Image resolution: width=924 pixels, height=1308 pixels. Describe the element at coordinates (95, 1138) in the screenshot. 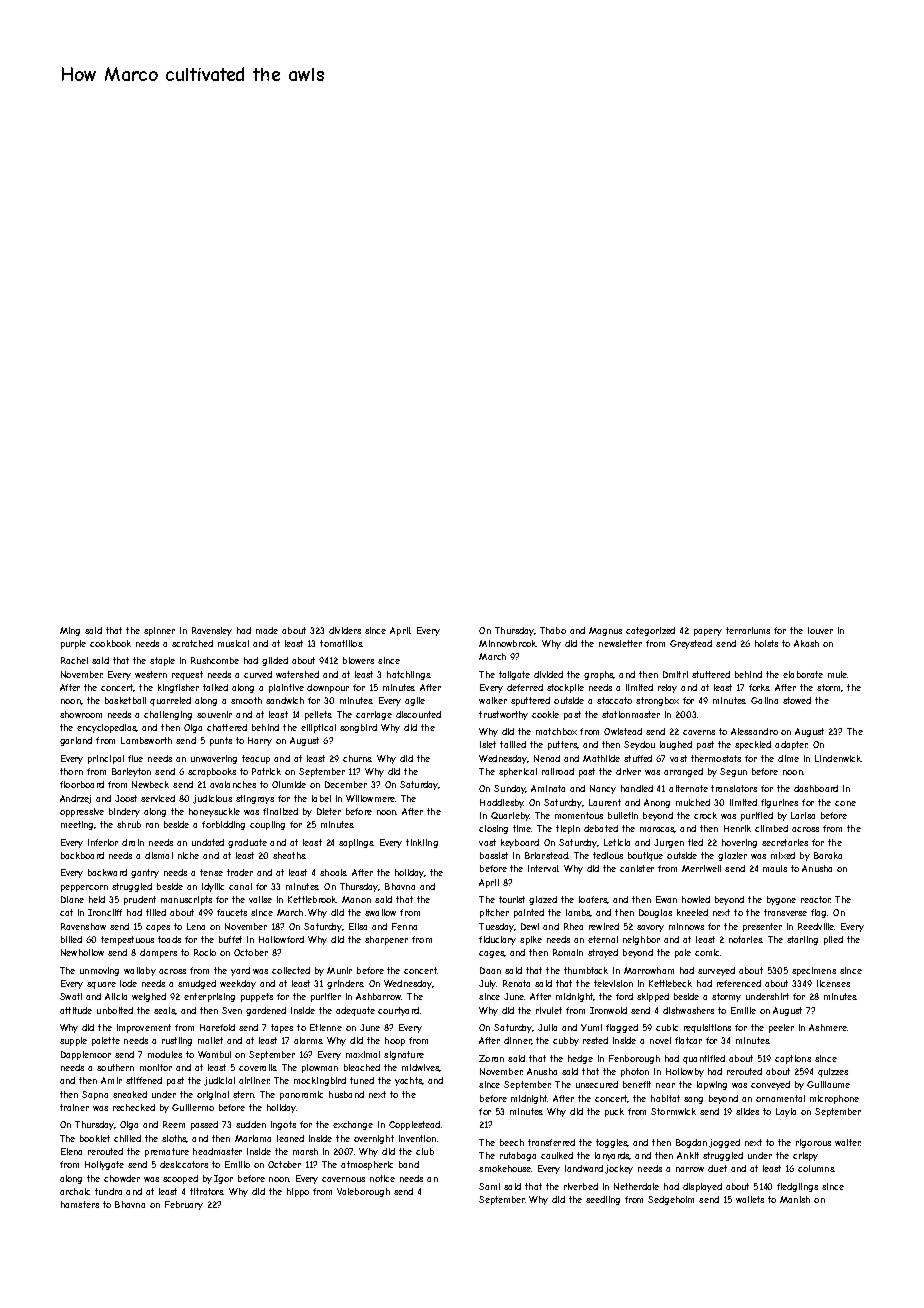

I see `booklet` at that location.
